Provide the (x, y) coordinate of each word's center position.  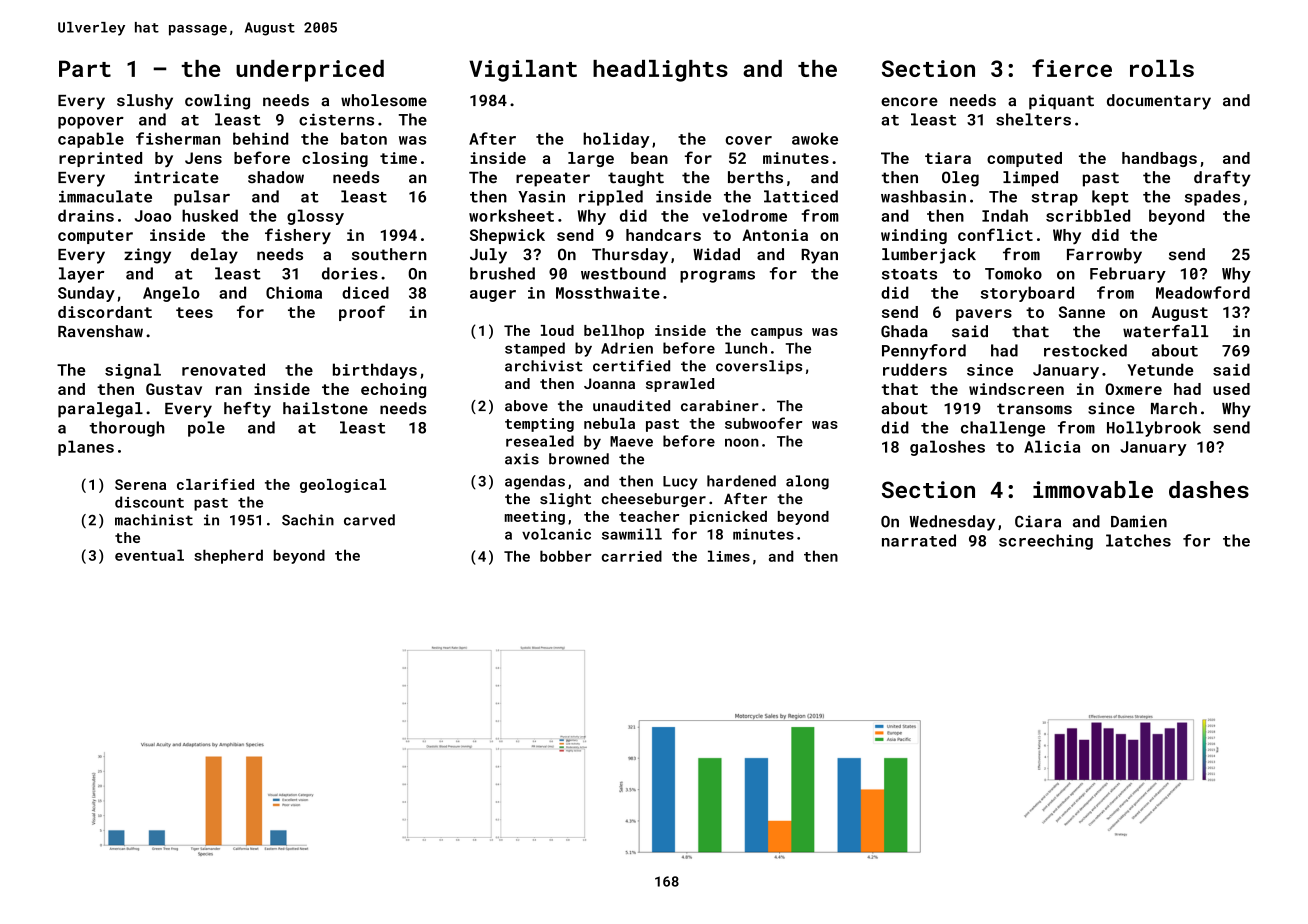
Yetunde (1160, 369)
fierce (1072, 68)
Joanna (609, 383)
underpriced (310, 71)
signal (133, 371)
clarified (215, 484)
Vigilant (523, 71)
